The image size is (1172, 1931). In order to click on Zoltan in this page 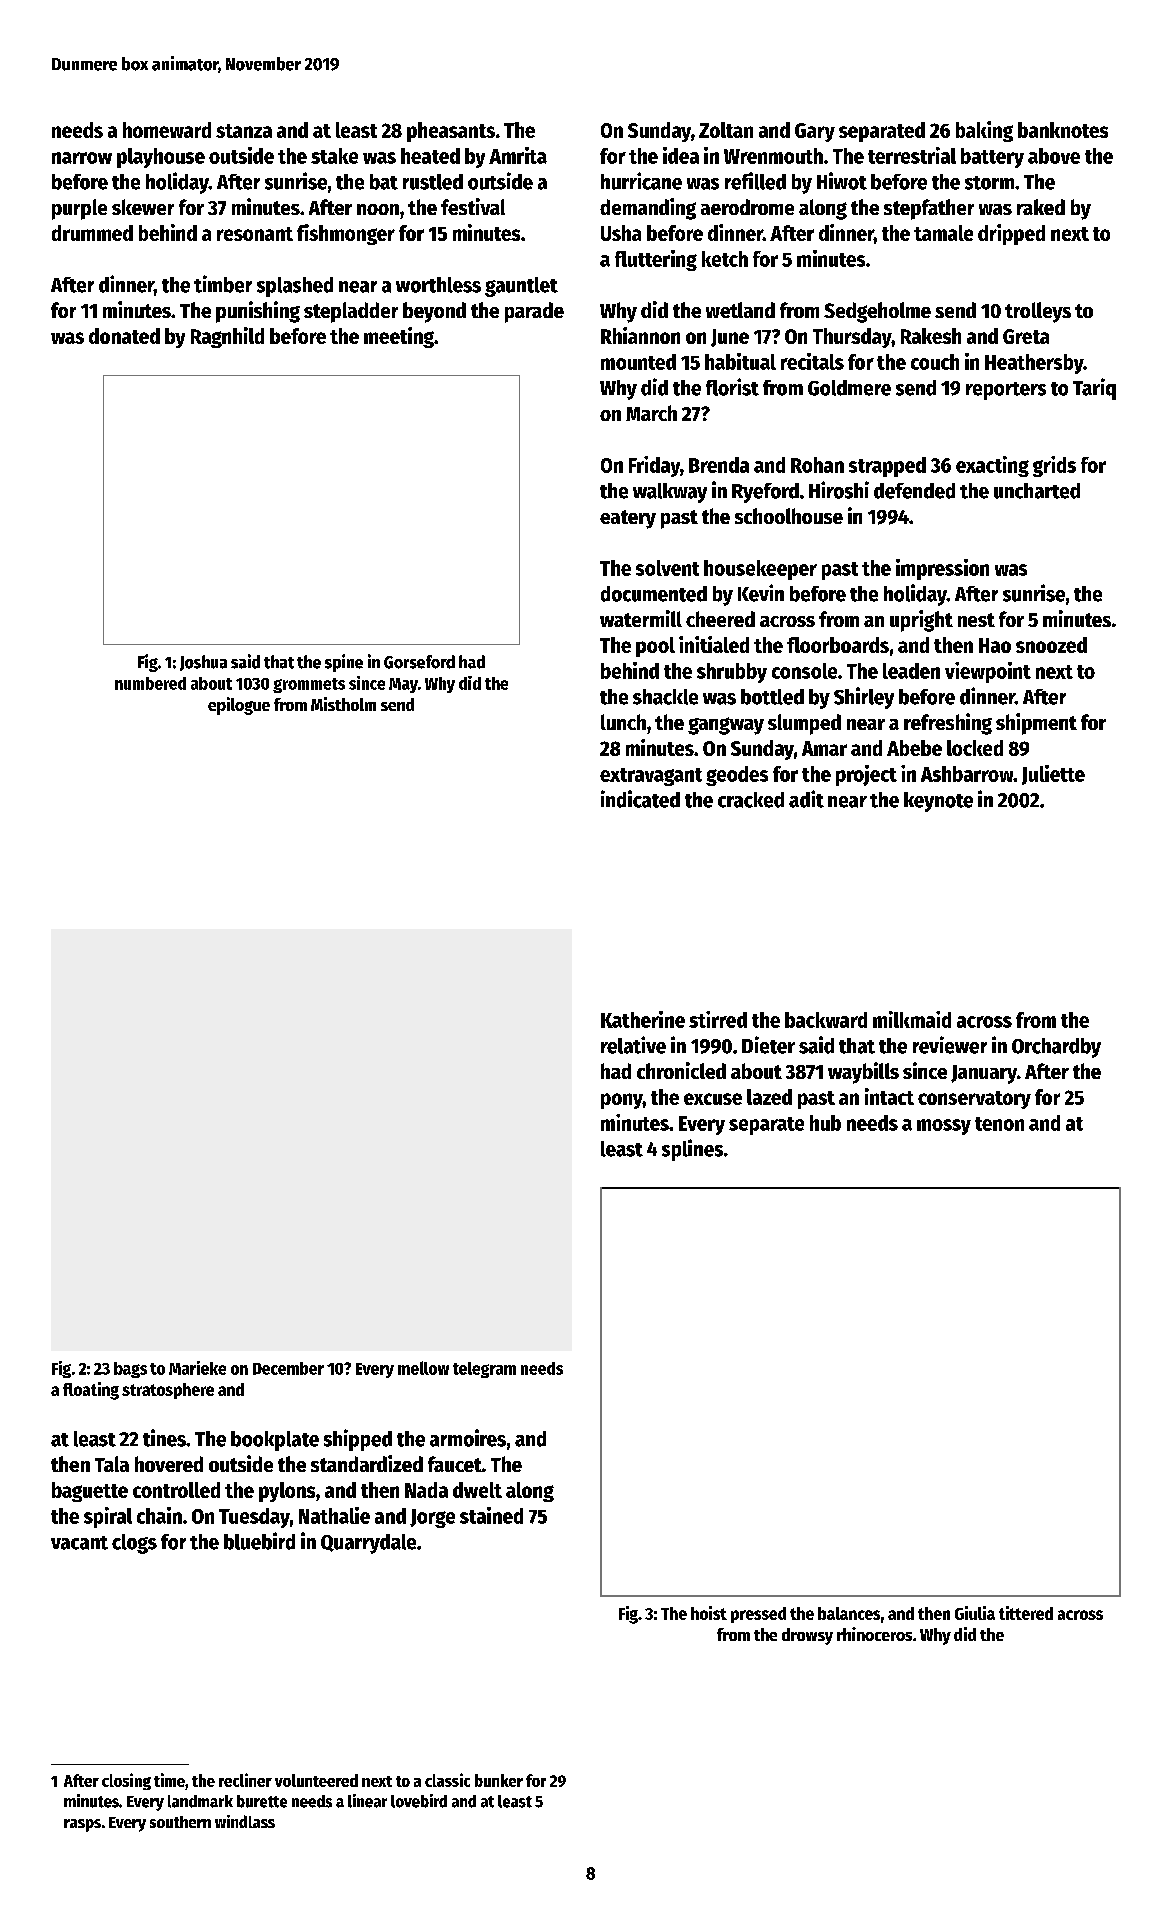, I will do `click(726, 130)`.
